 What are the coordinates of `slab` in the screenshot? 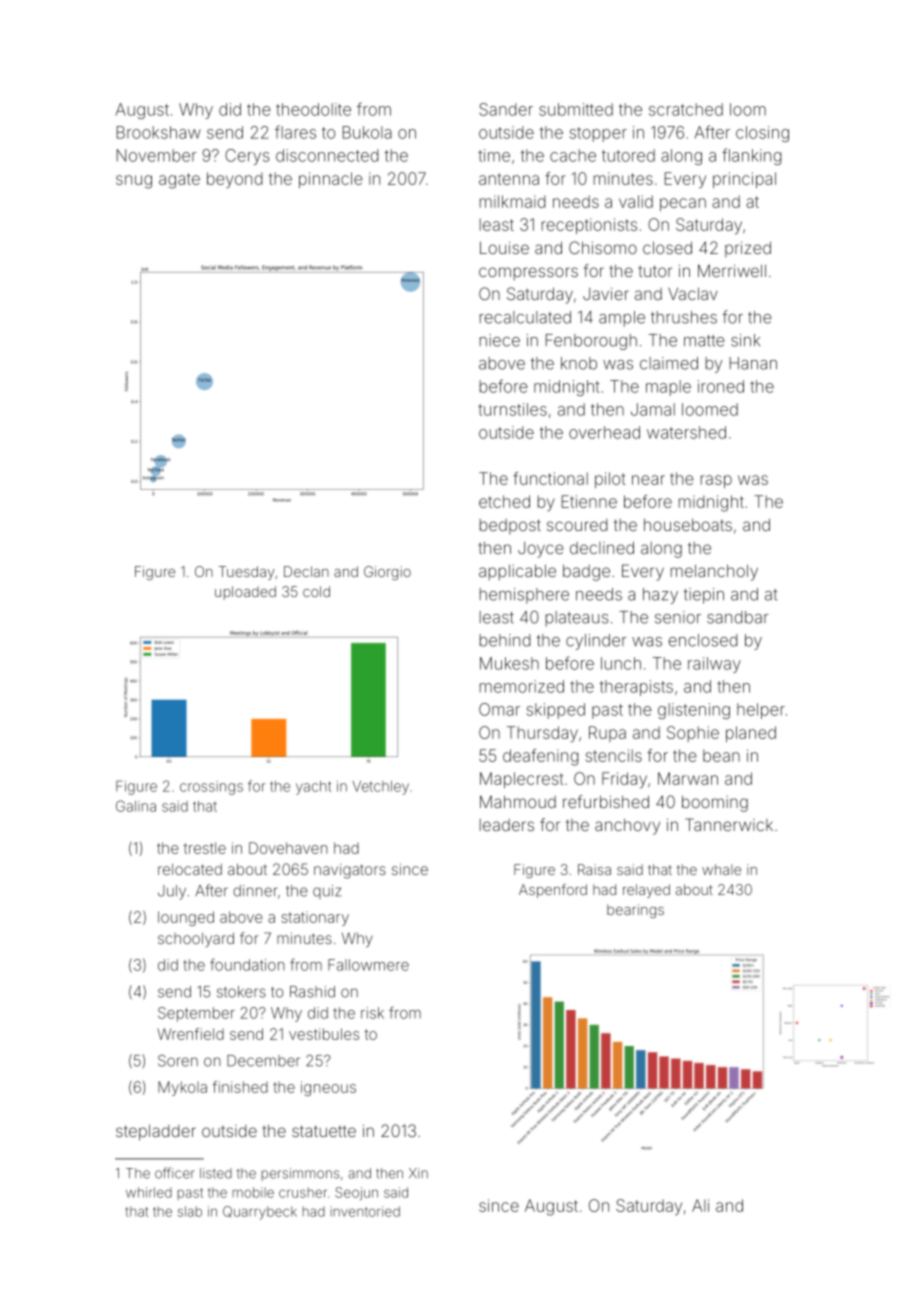 It's located at (190, 1211).
